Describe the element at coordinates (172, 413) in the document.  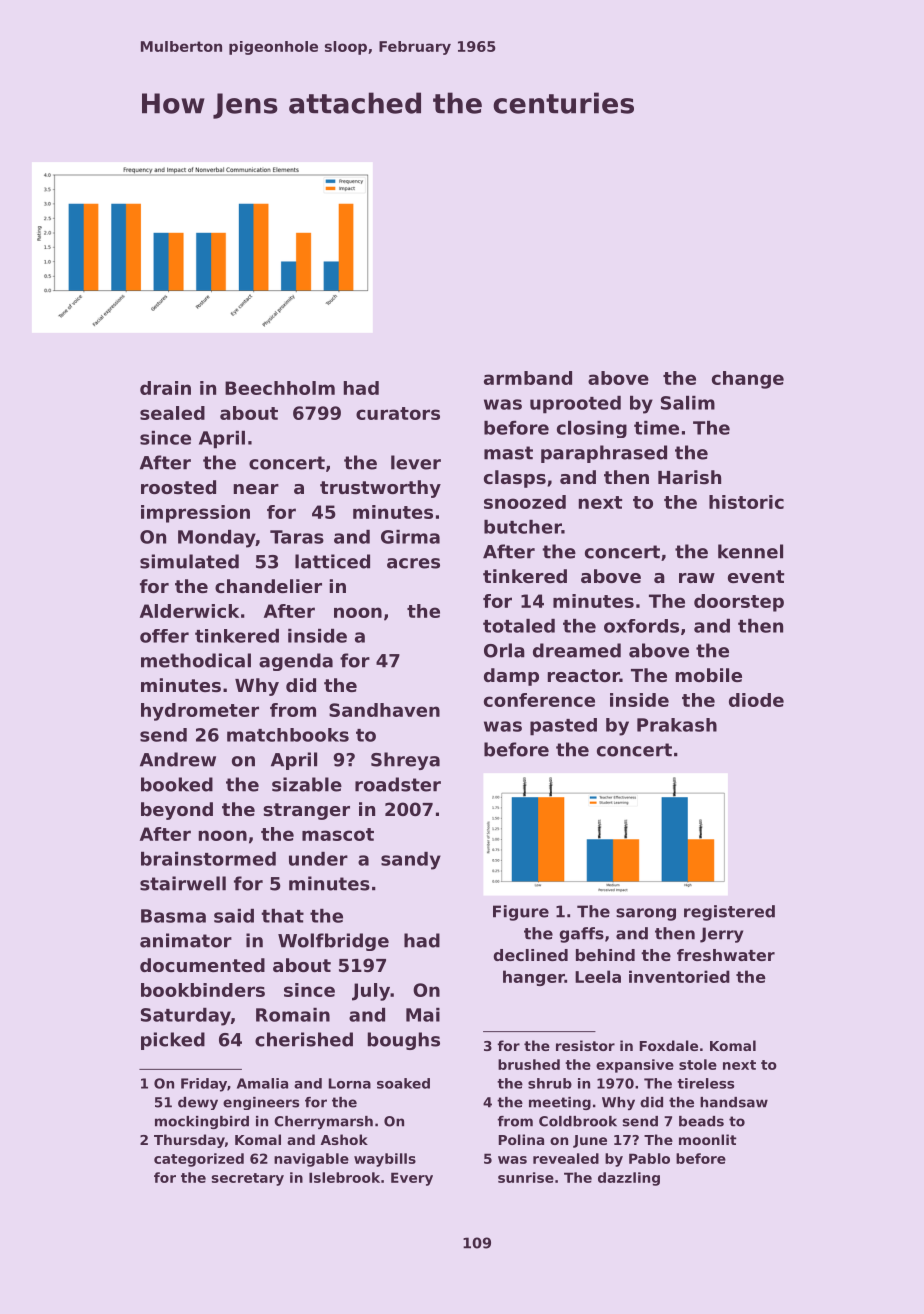
I see `sealed` at that location.
